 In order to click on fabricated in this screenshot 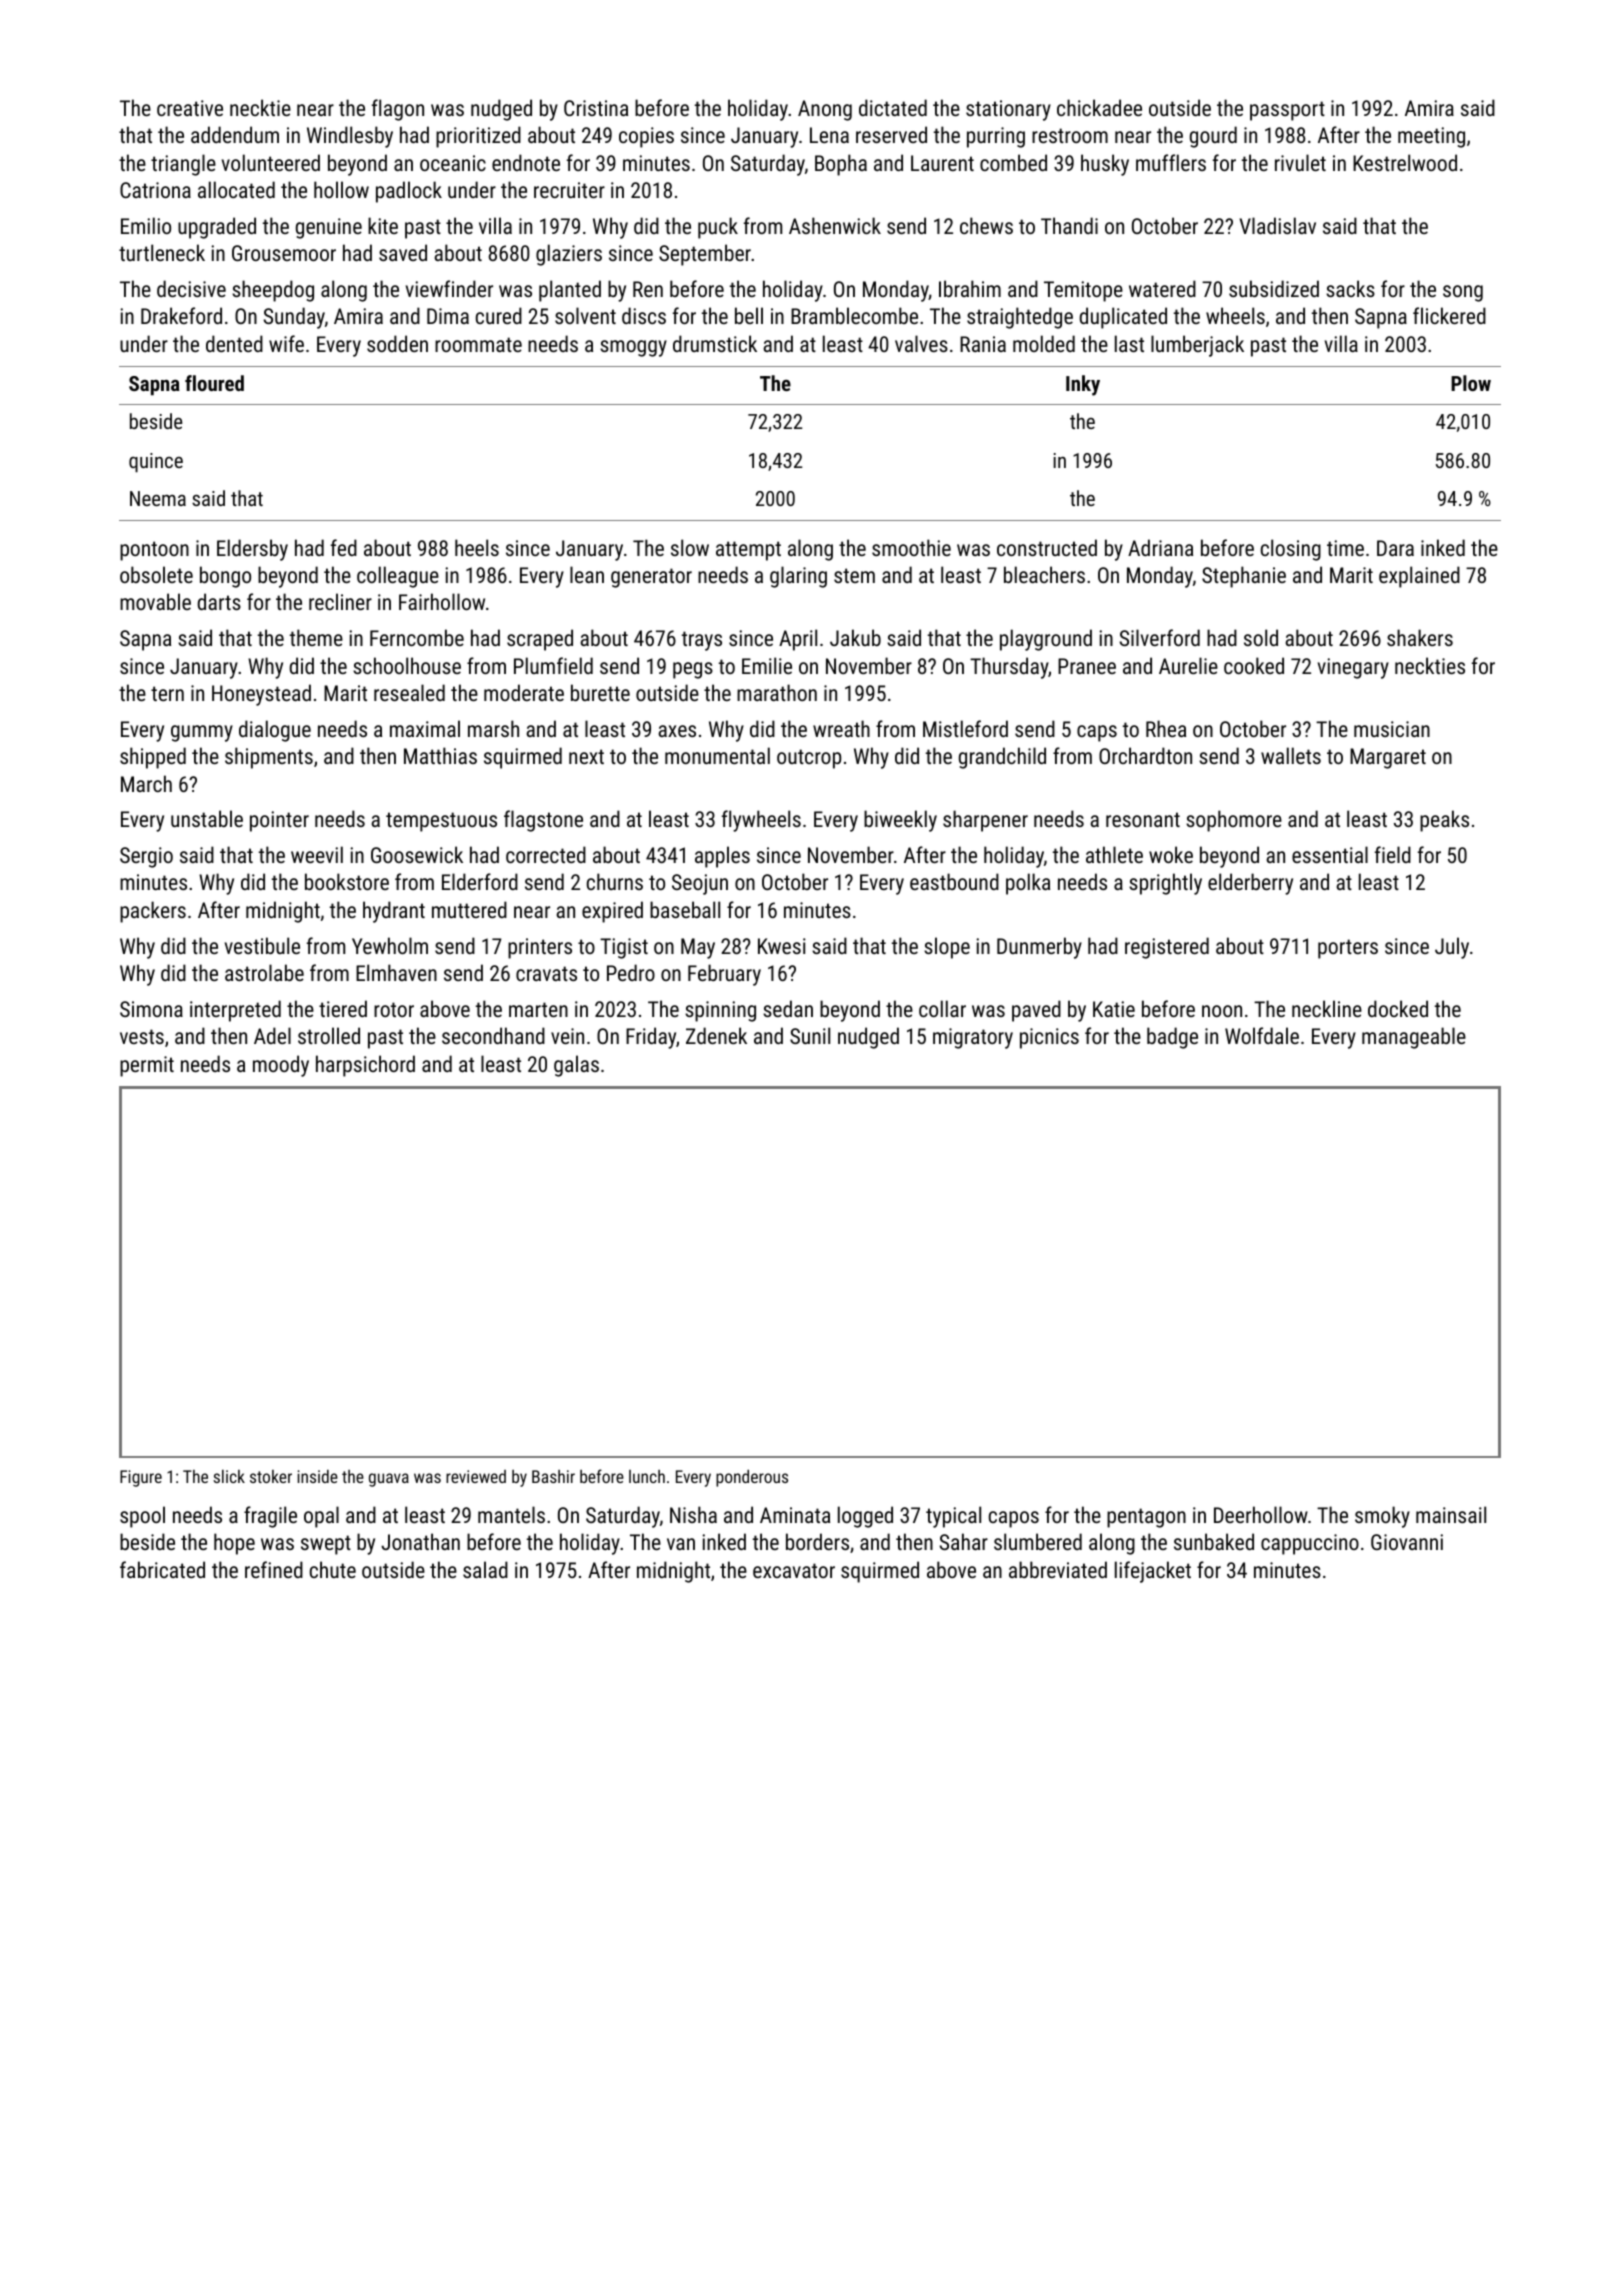, I will do `click(162, 1569)`.
